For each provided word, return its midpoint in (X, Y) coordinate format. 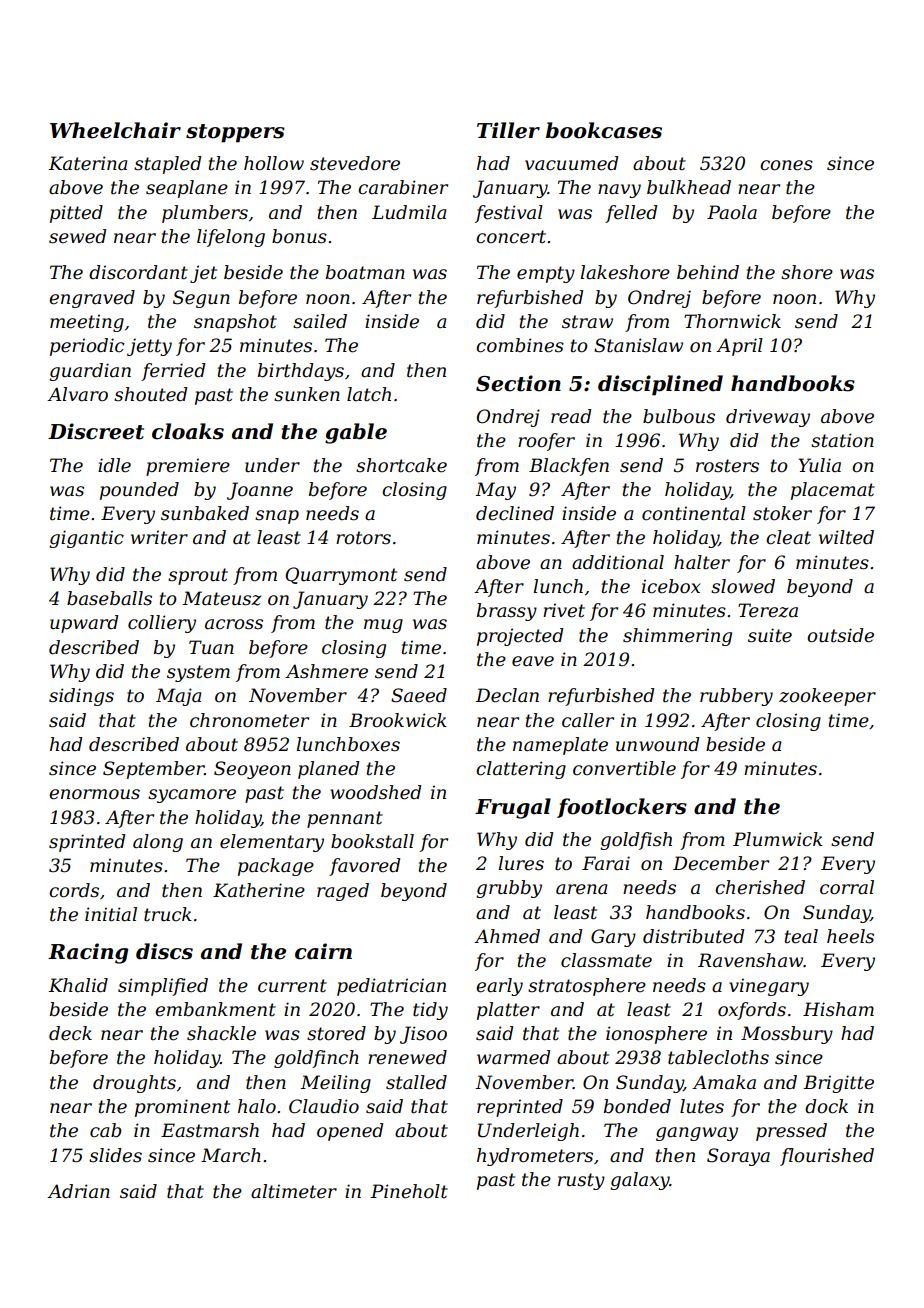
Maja (178, 697)
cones (786, 165)
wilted (846, 537)
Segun (201, 299)
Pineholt (409, 1191)
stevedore (355, 163)
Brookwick (398, 720)
